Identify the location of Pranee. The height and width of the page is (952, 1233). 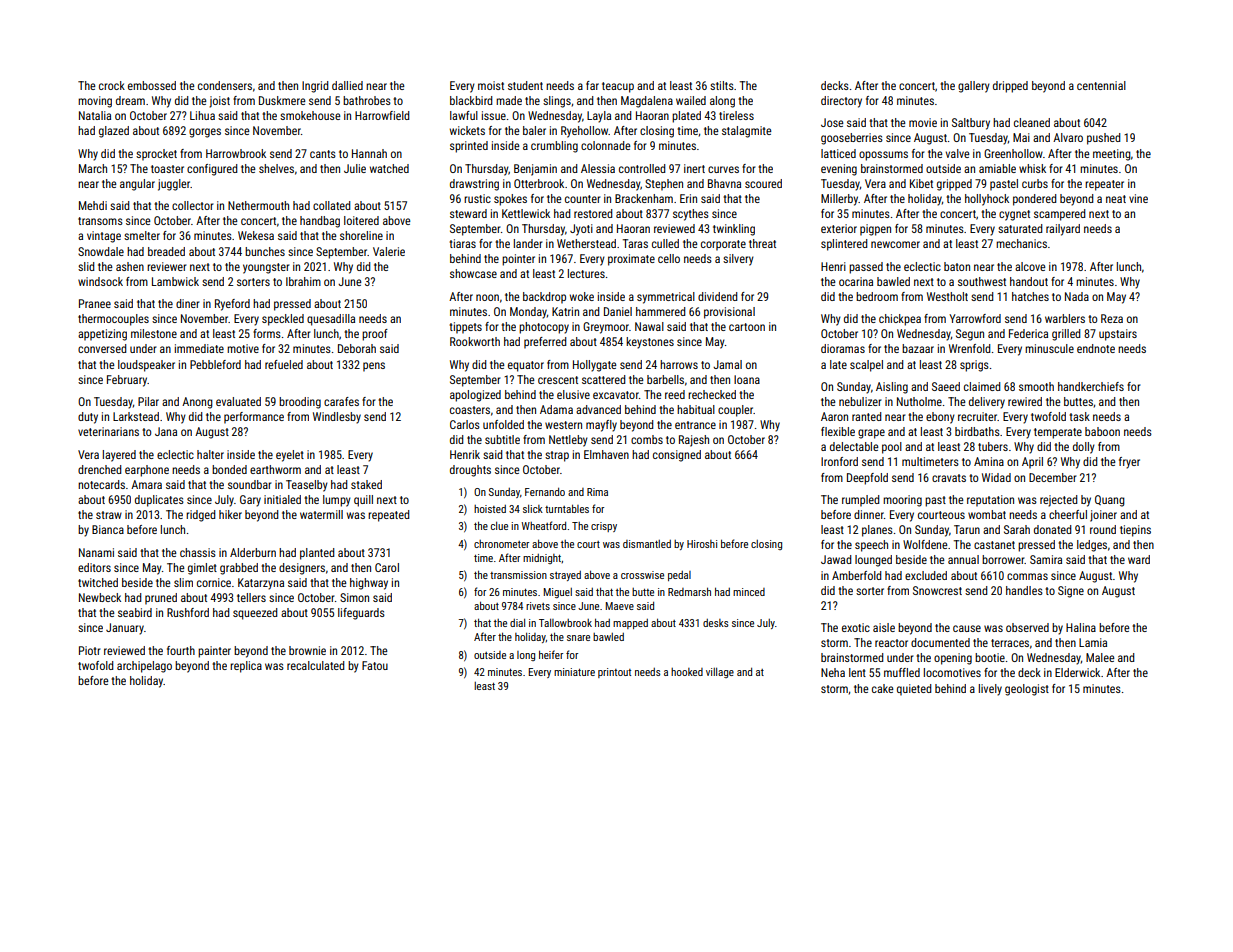
(95, 303).
